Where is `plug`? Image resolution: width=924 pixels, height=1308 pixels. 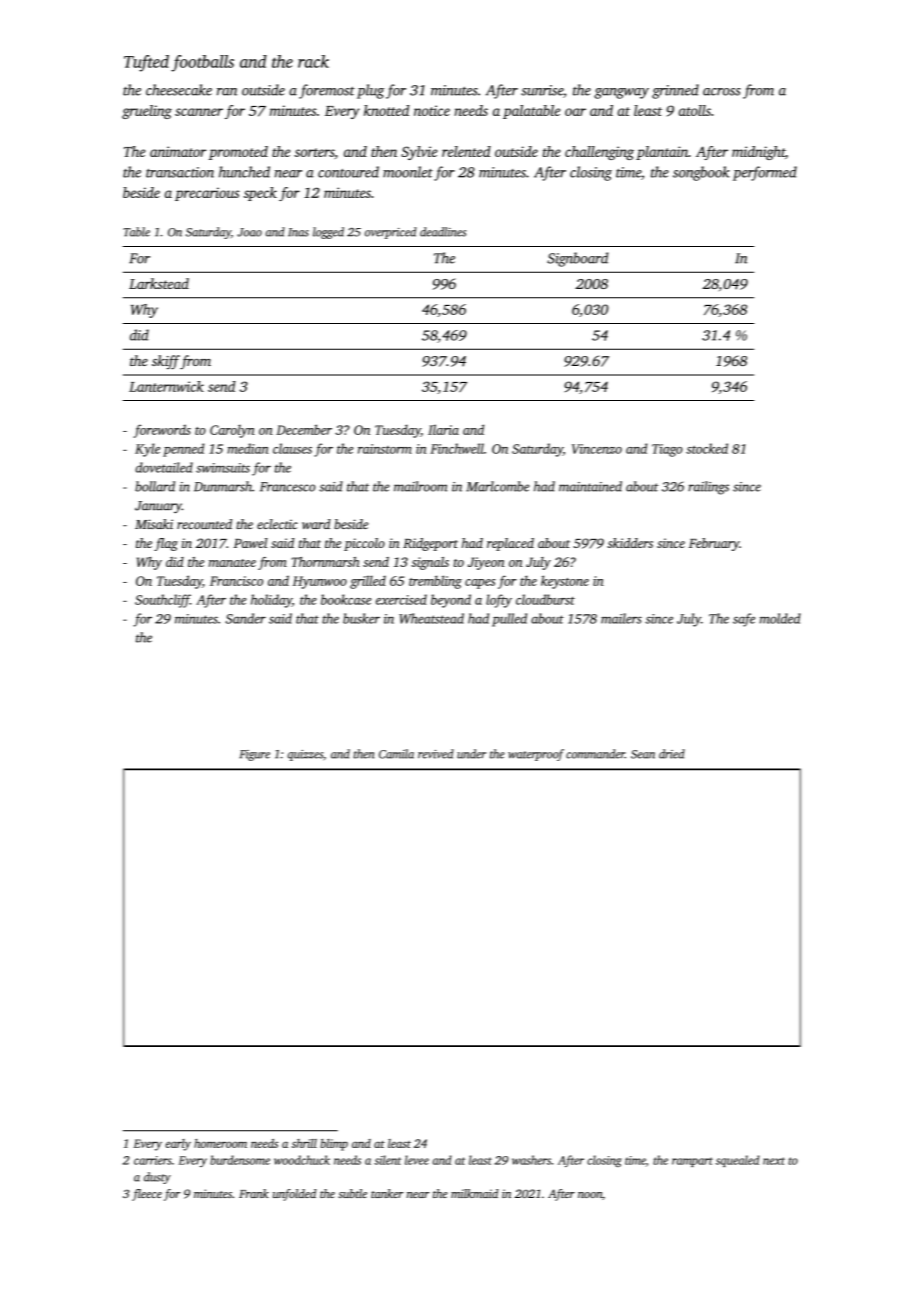
plug is located at coordinates (370, 91).
